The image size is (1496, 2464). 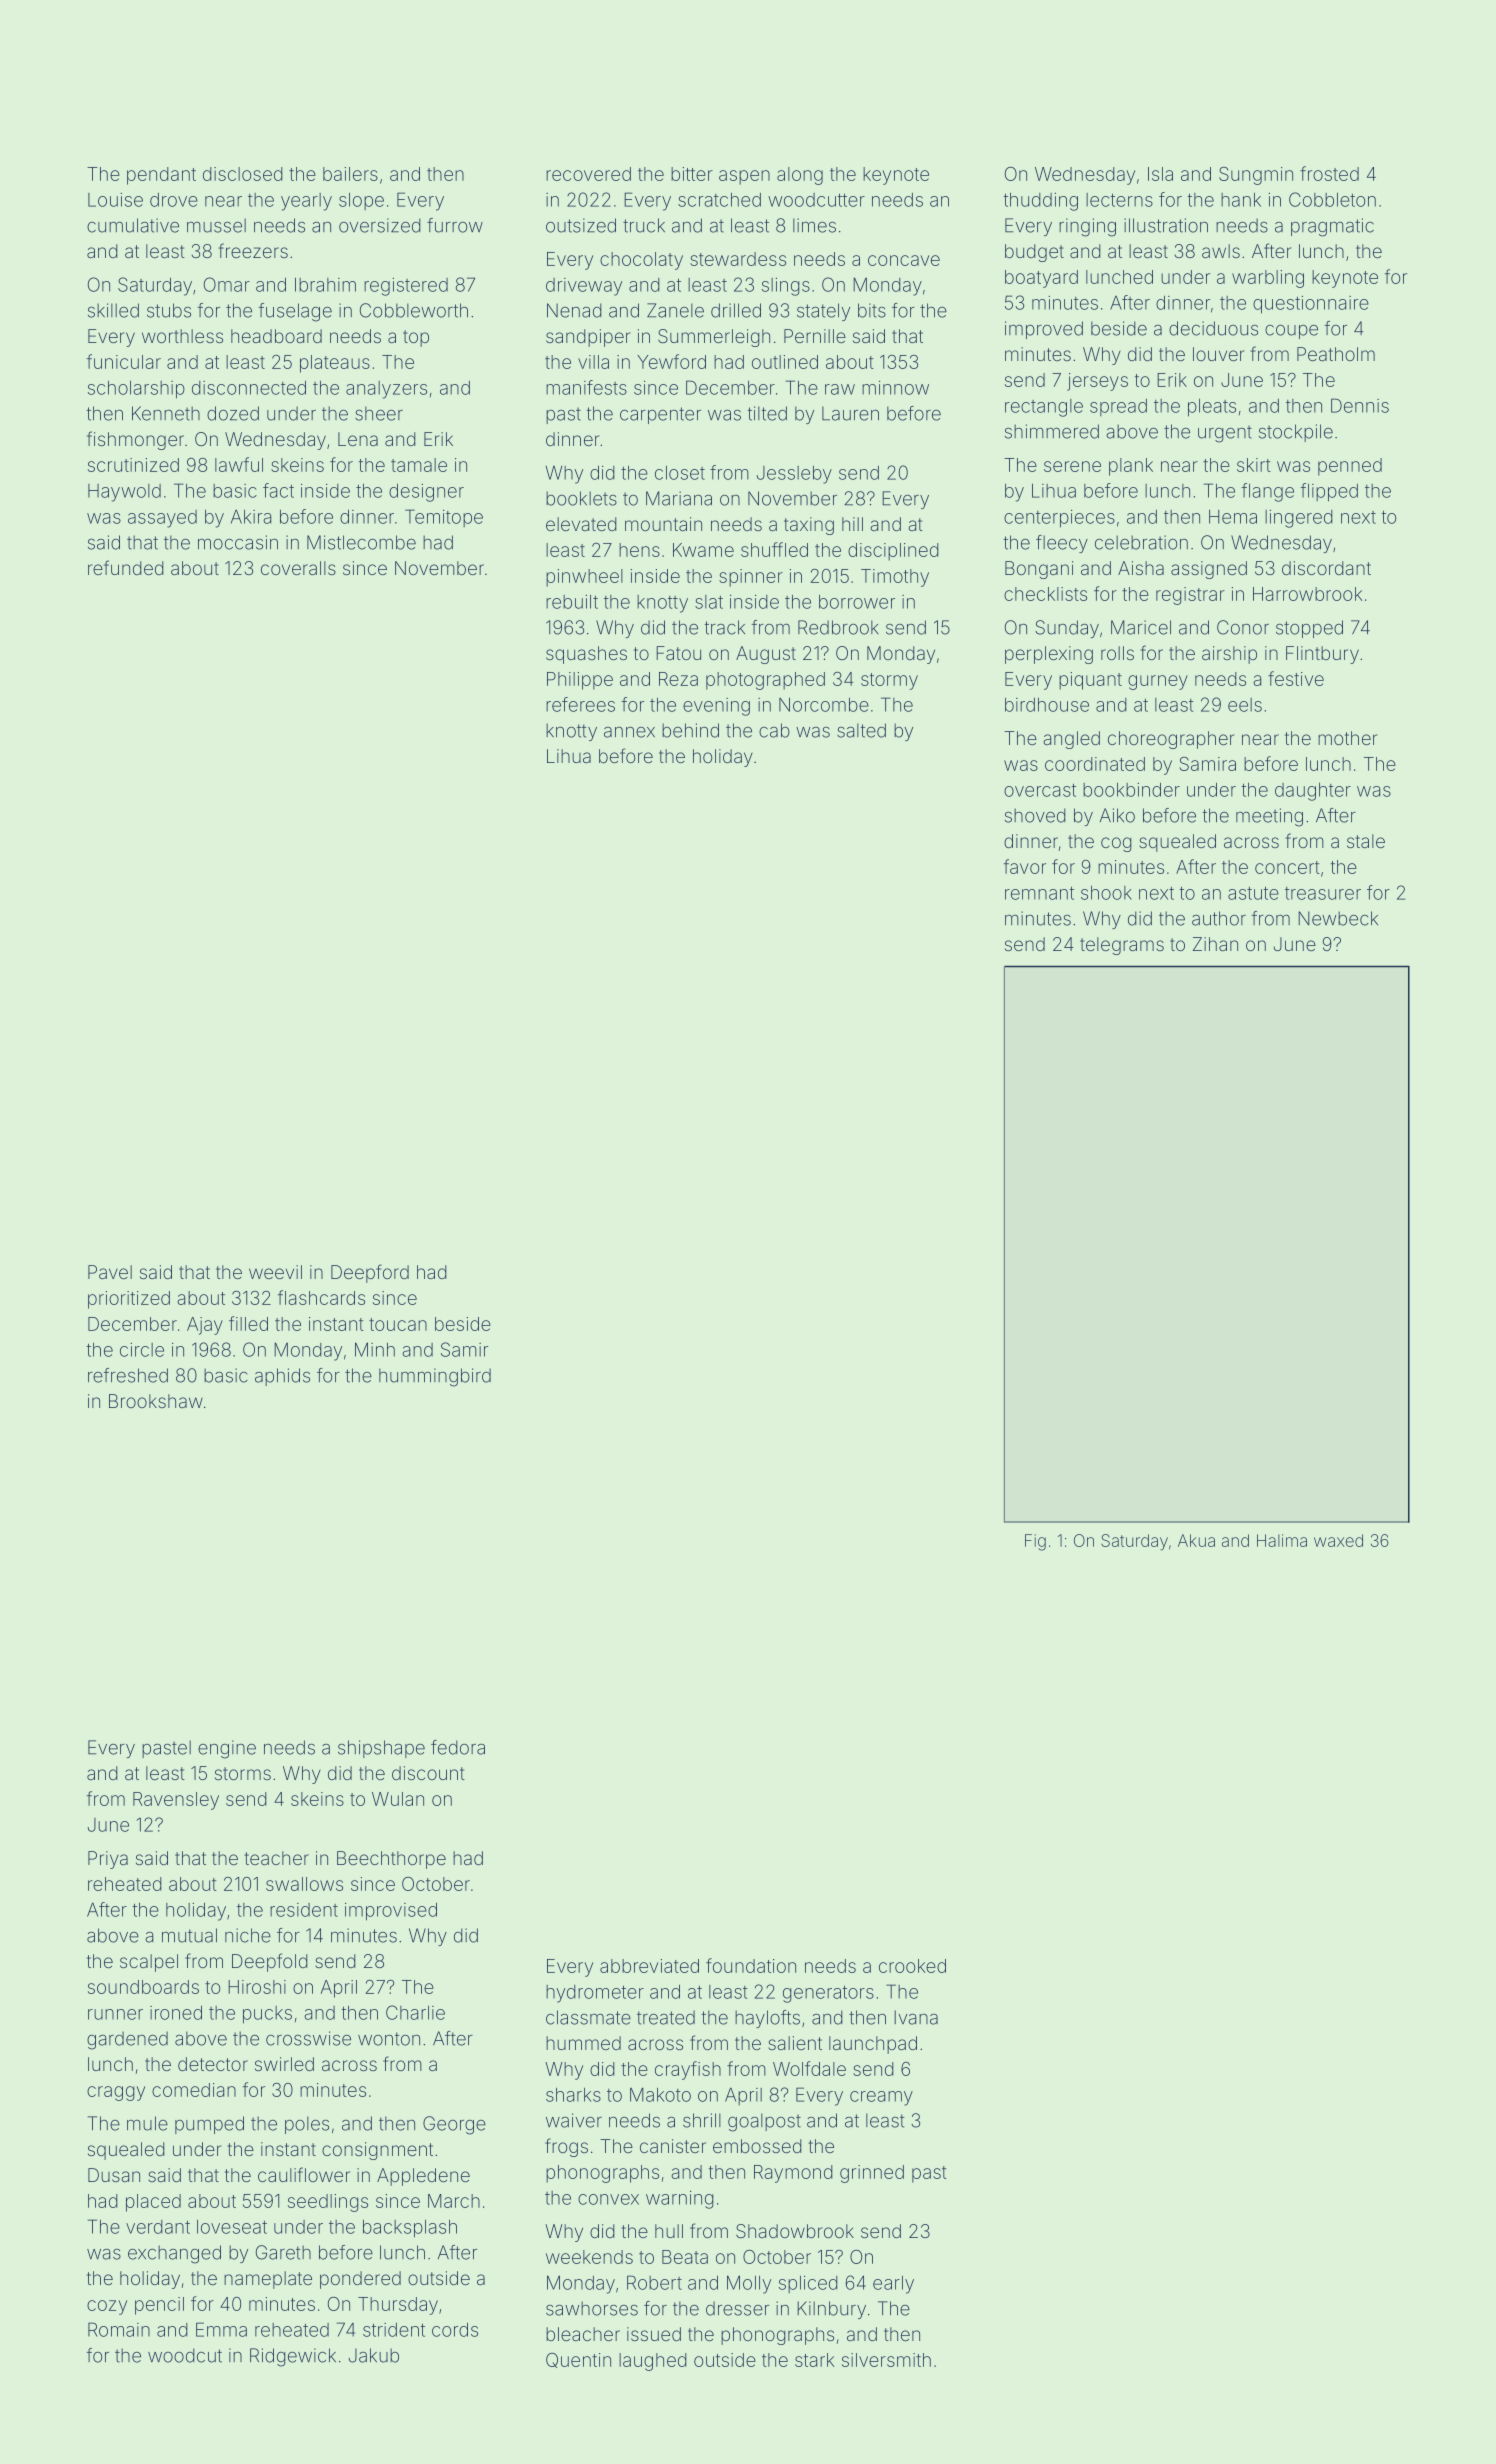 I want to click on Mistlecombe, so click(x=361, y=542).
